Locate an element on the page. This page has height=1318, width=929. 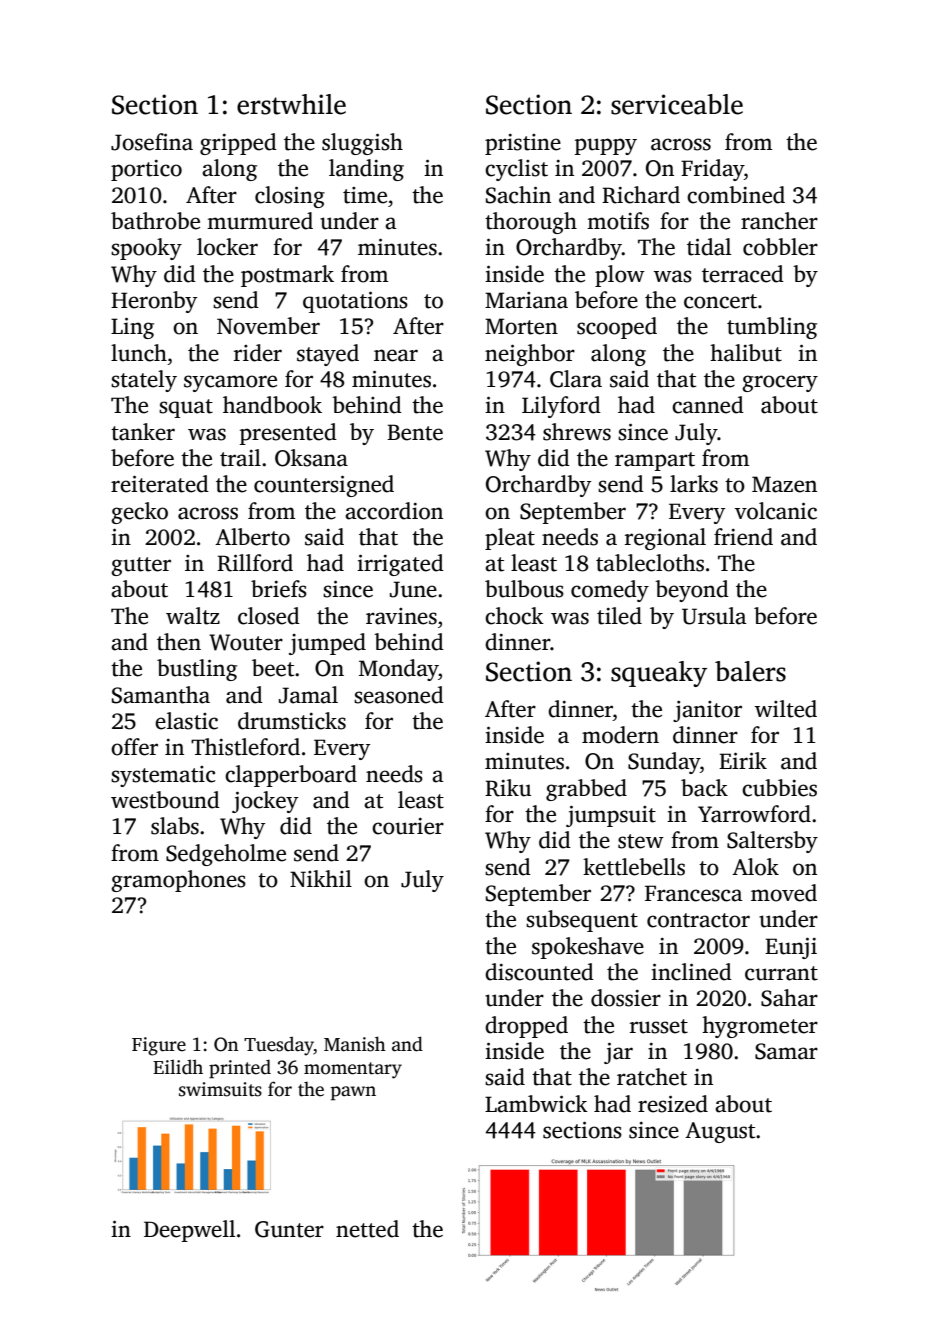
beet is located at coordinates (273, 668).
